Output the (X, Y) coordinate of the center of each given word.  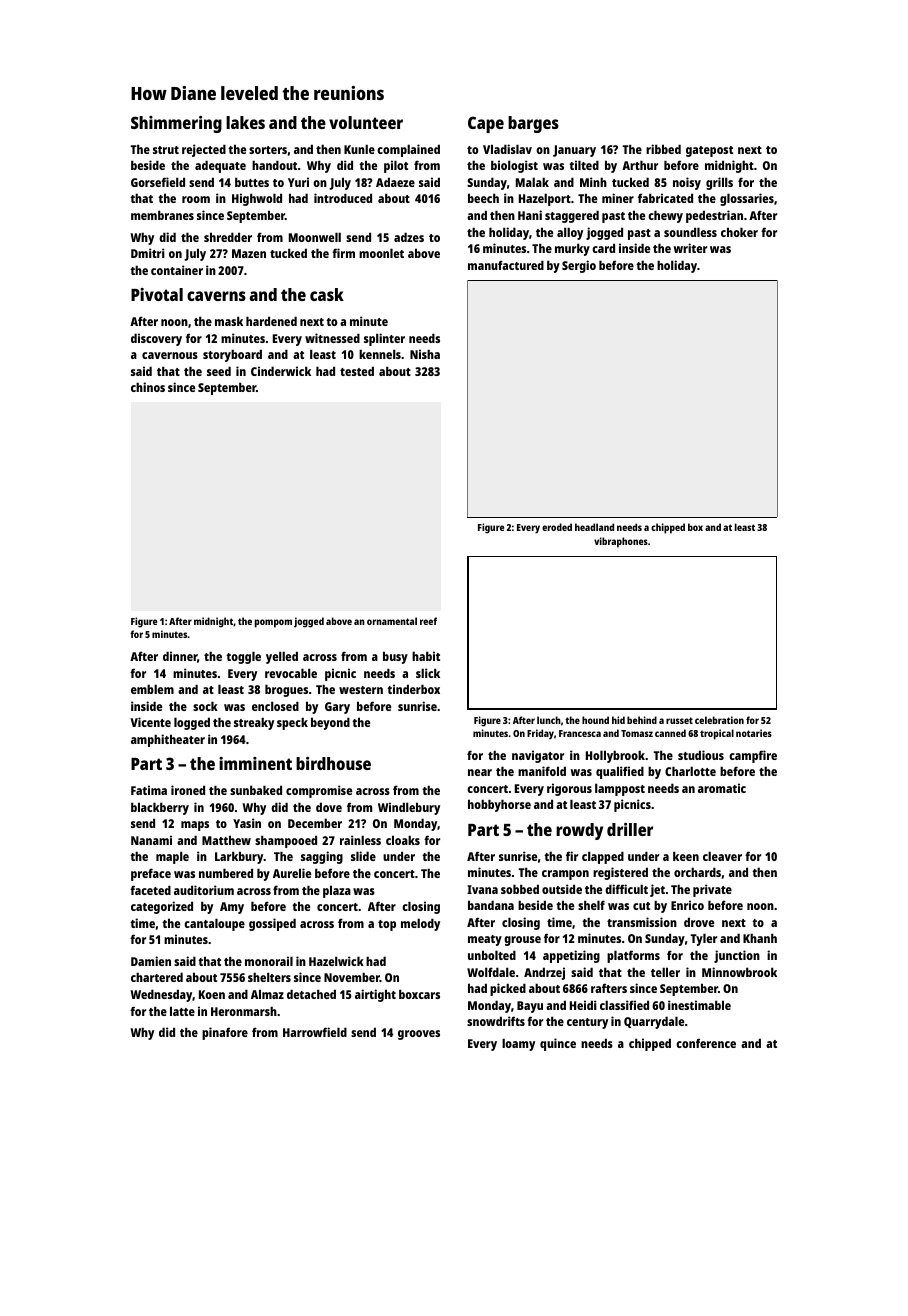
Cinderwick (281, 371)
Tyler (703, 939)
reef (428, 621)
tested (357, 371)
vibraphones (621, 542)
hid (618, 720)
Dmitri (148, 253)
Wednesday (161, 995)
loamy (518, 1044)
